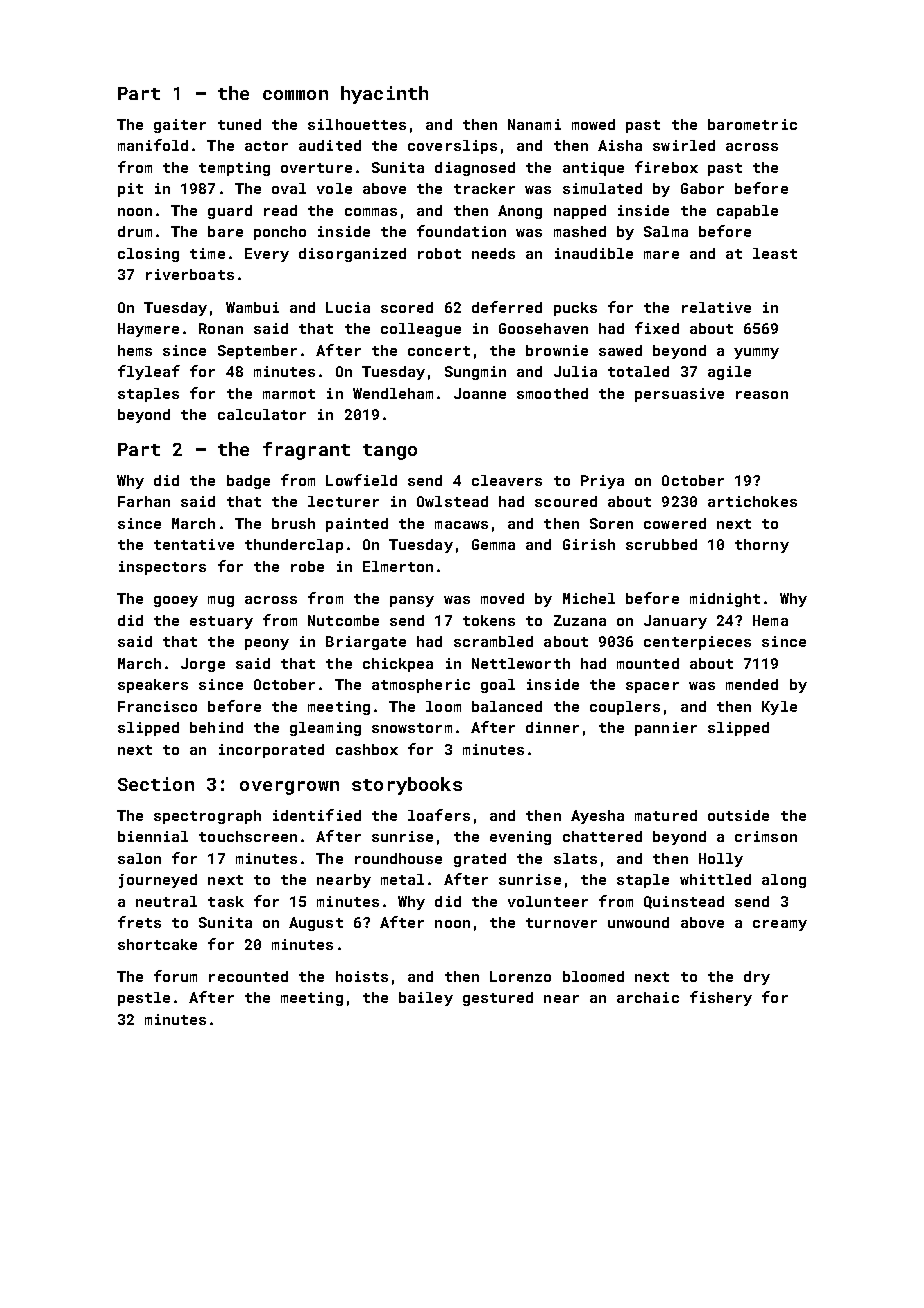 This image has width=924, height=1308. What do you see at coordinates (226, 901) in the image?
I see `task` at bounding box center [226, 901].
